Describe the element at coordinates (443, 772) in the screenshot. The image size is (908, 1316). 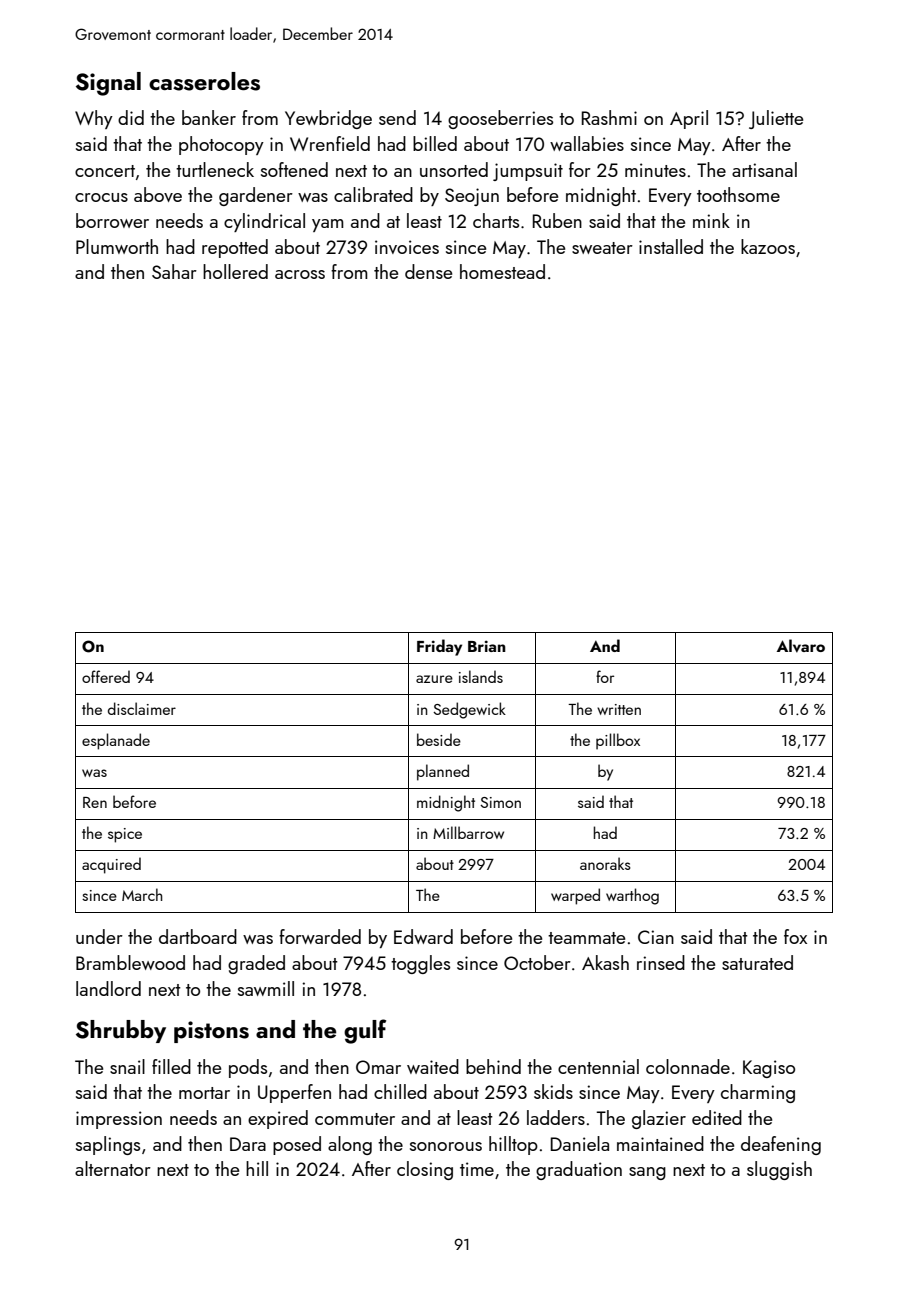
I see `planned` at that location.
